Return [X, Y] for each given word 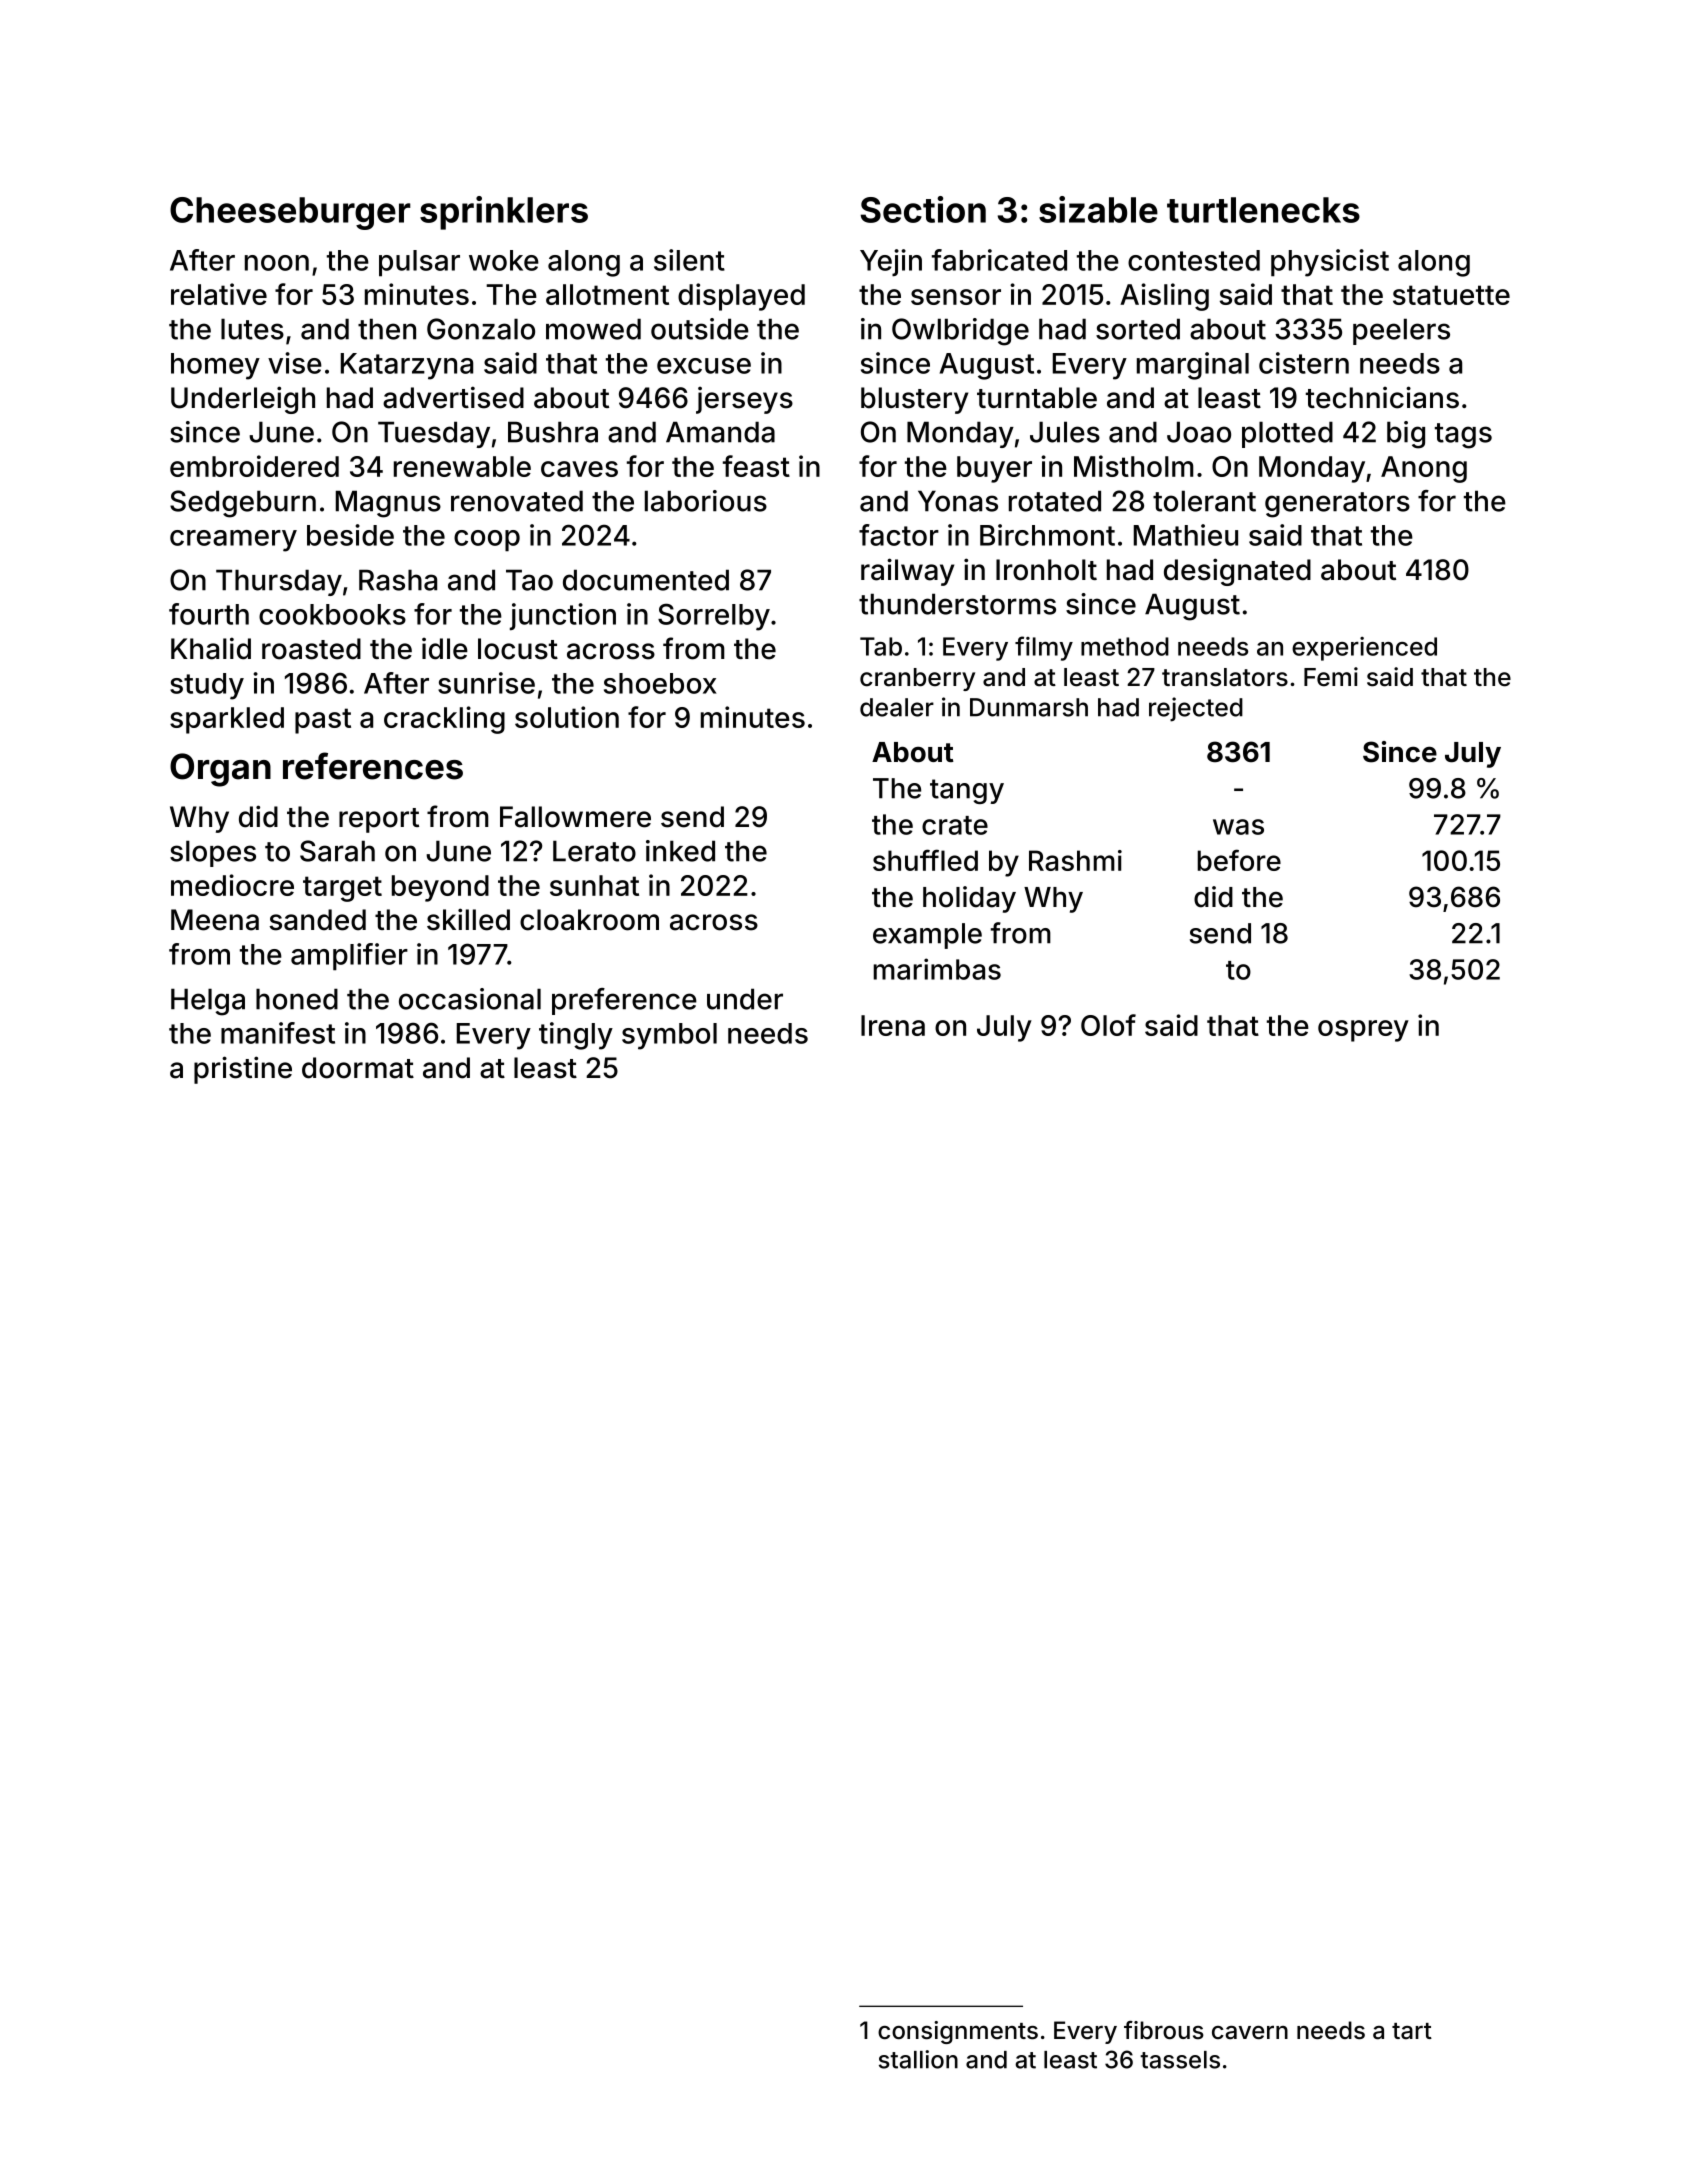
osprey [1363, 1031]
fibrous [1164, 2030]
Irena [893, 1025]
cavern [1250, 2033]
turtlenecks [1263, 210]
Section [923, 209]
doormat [358, 1068]
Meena [215, 920]
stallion [918, 2059]
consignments [958, 2032]
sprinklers [504, 213]
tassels [1180, 2060]
